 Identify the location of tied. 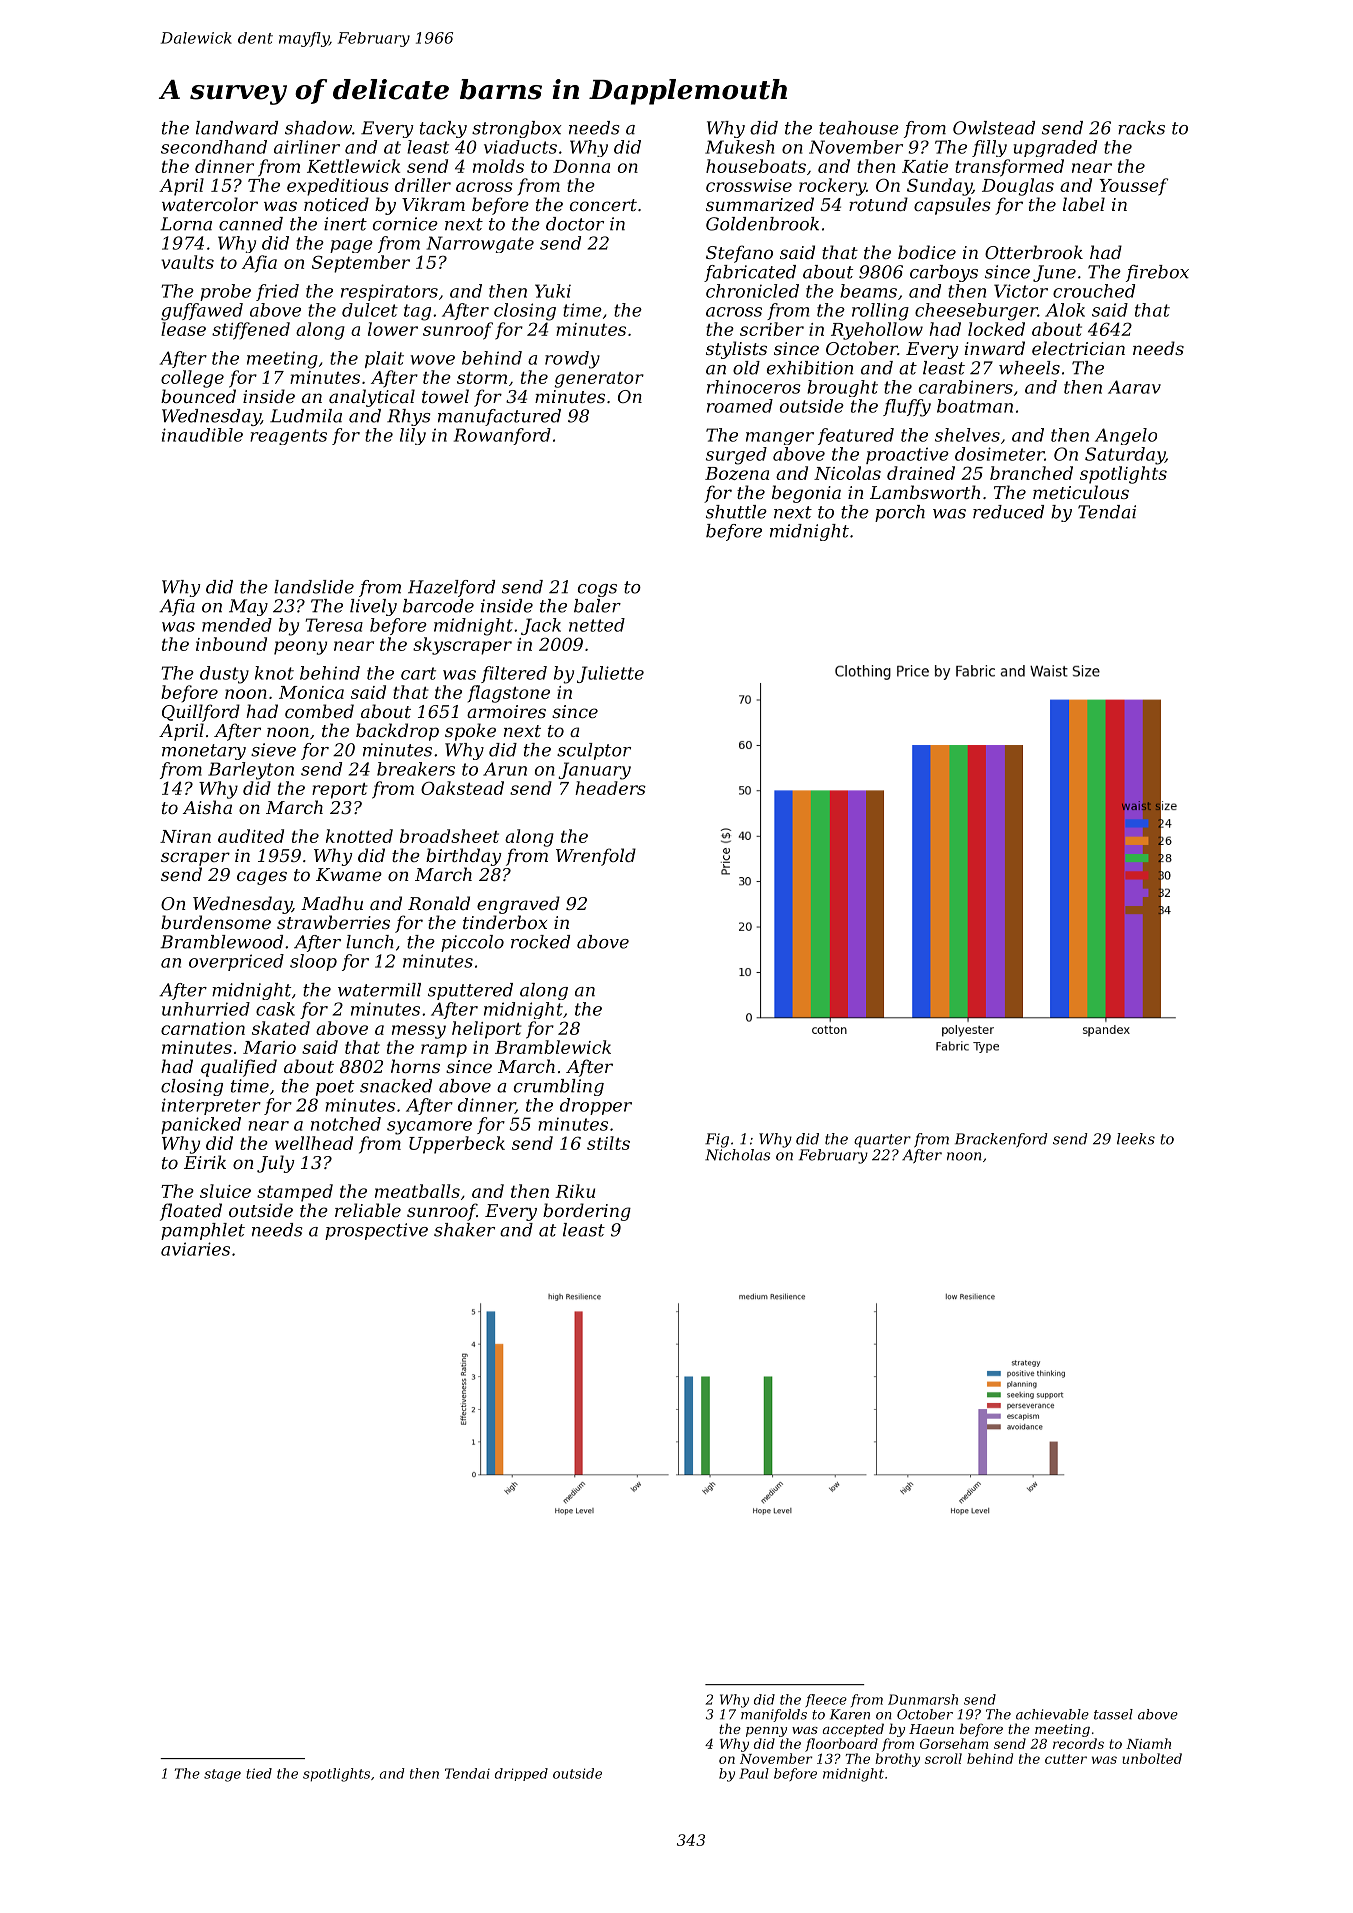
(259, 1773).
